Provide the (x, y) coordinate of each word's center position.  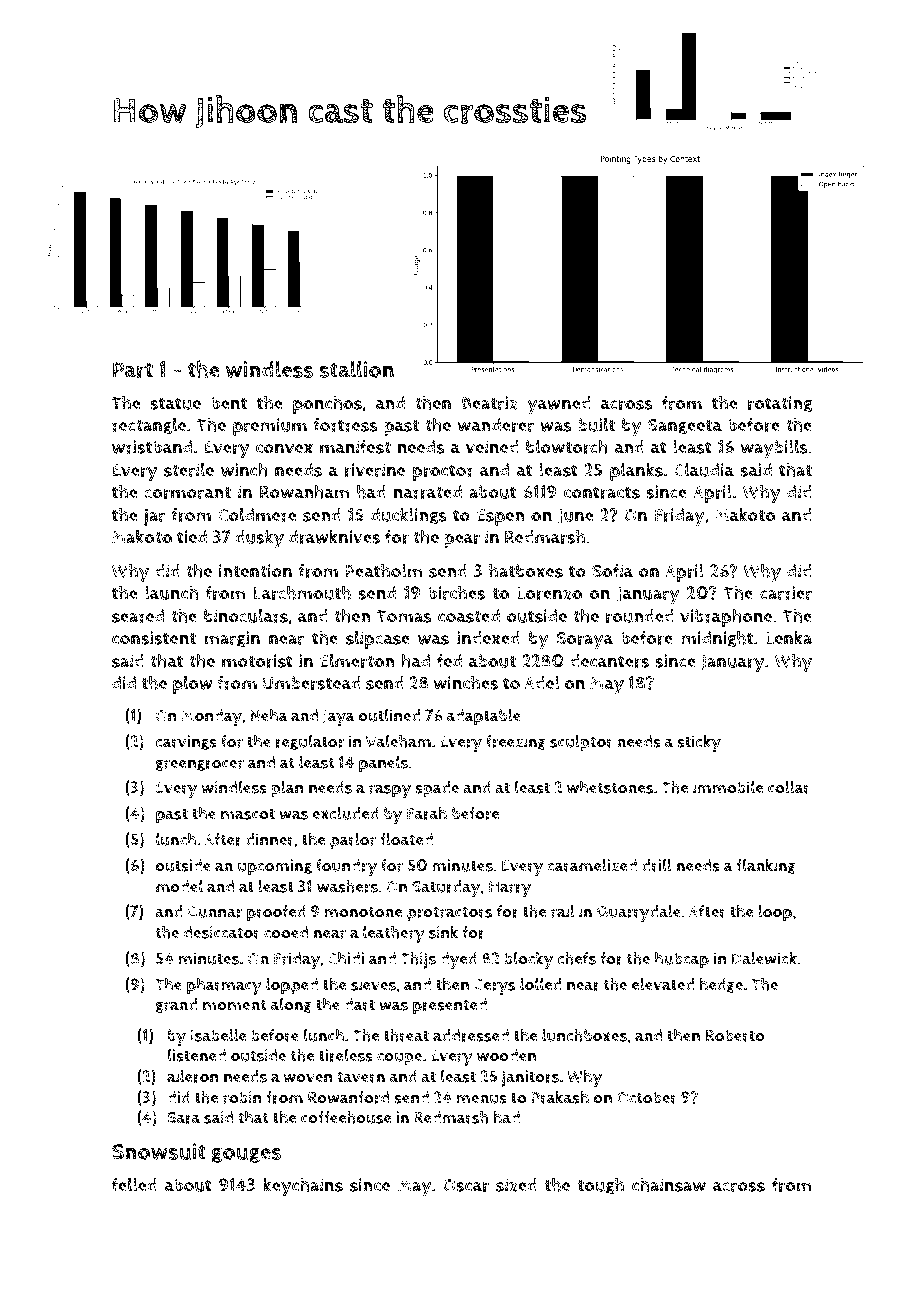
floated (406, 839)
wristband (152, 447)
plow (193, 685)
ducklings (409, 516)
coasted (469, 616)
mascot (248, 814)
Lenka (789, 637)
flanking (766, 866)
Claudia (704, 470)
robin (242, 1097)
